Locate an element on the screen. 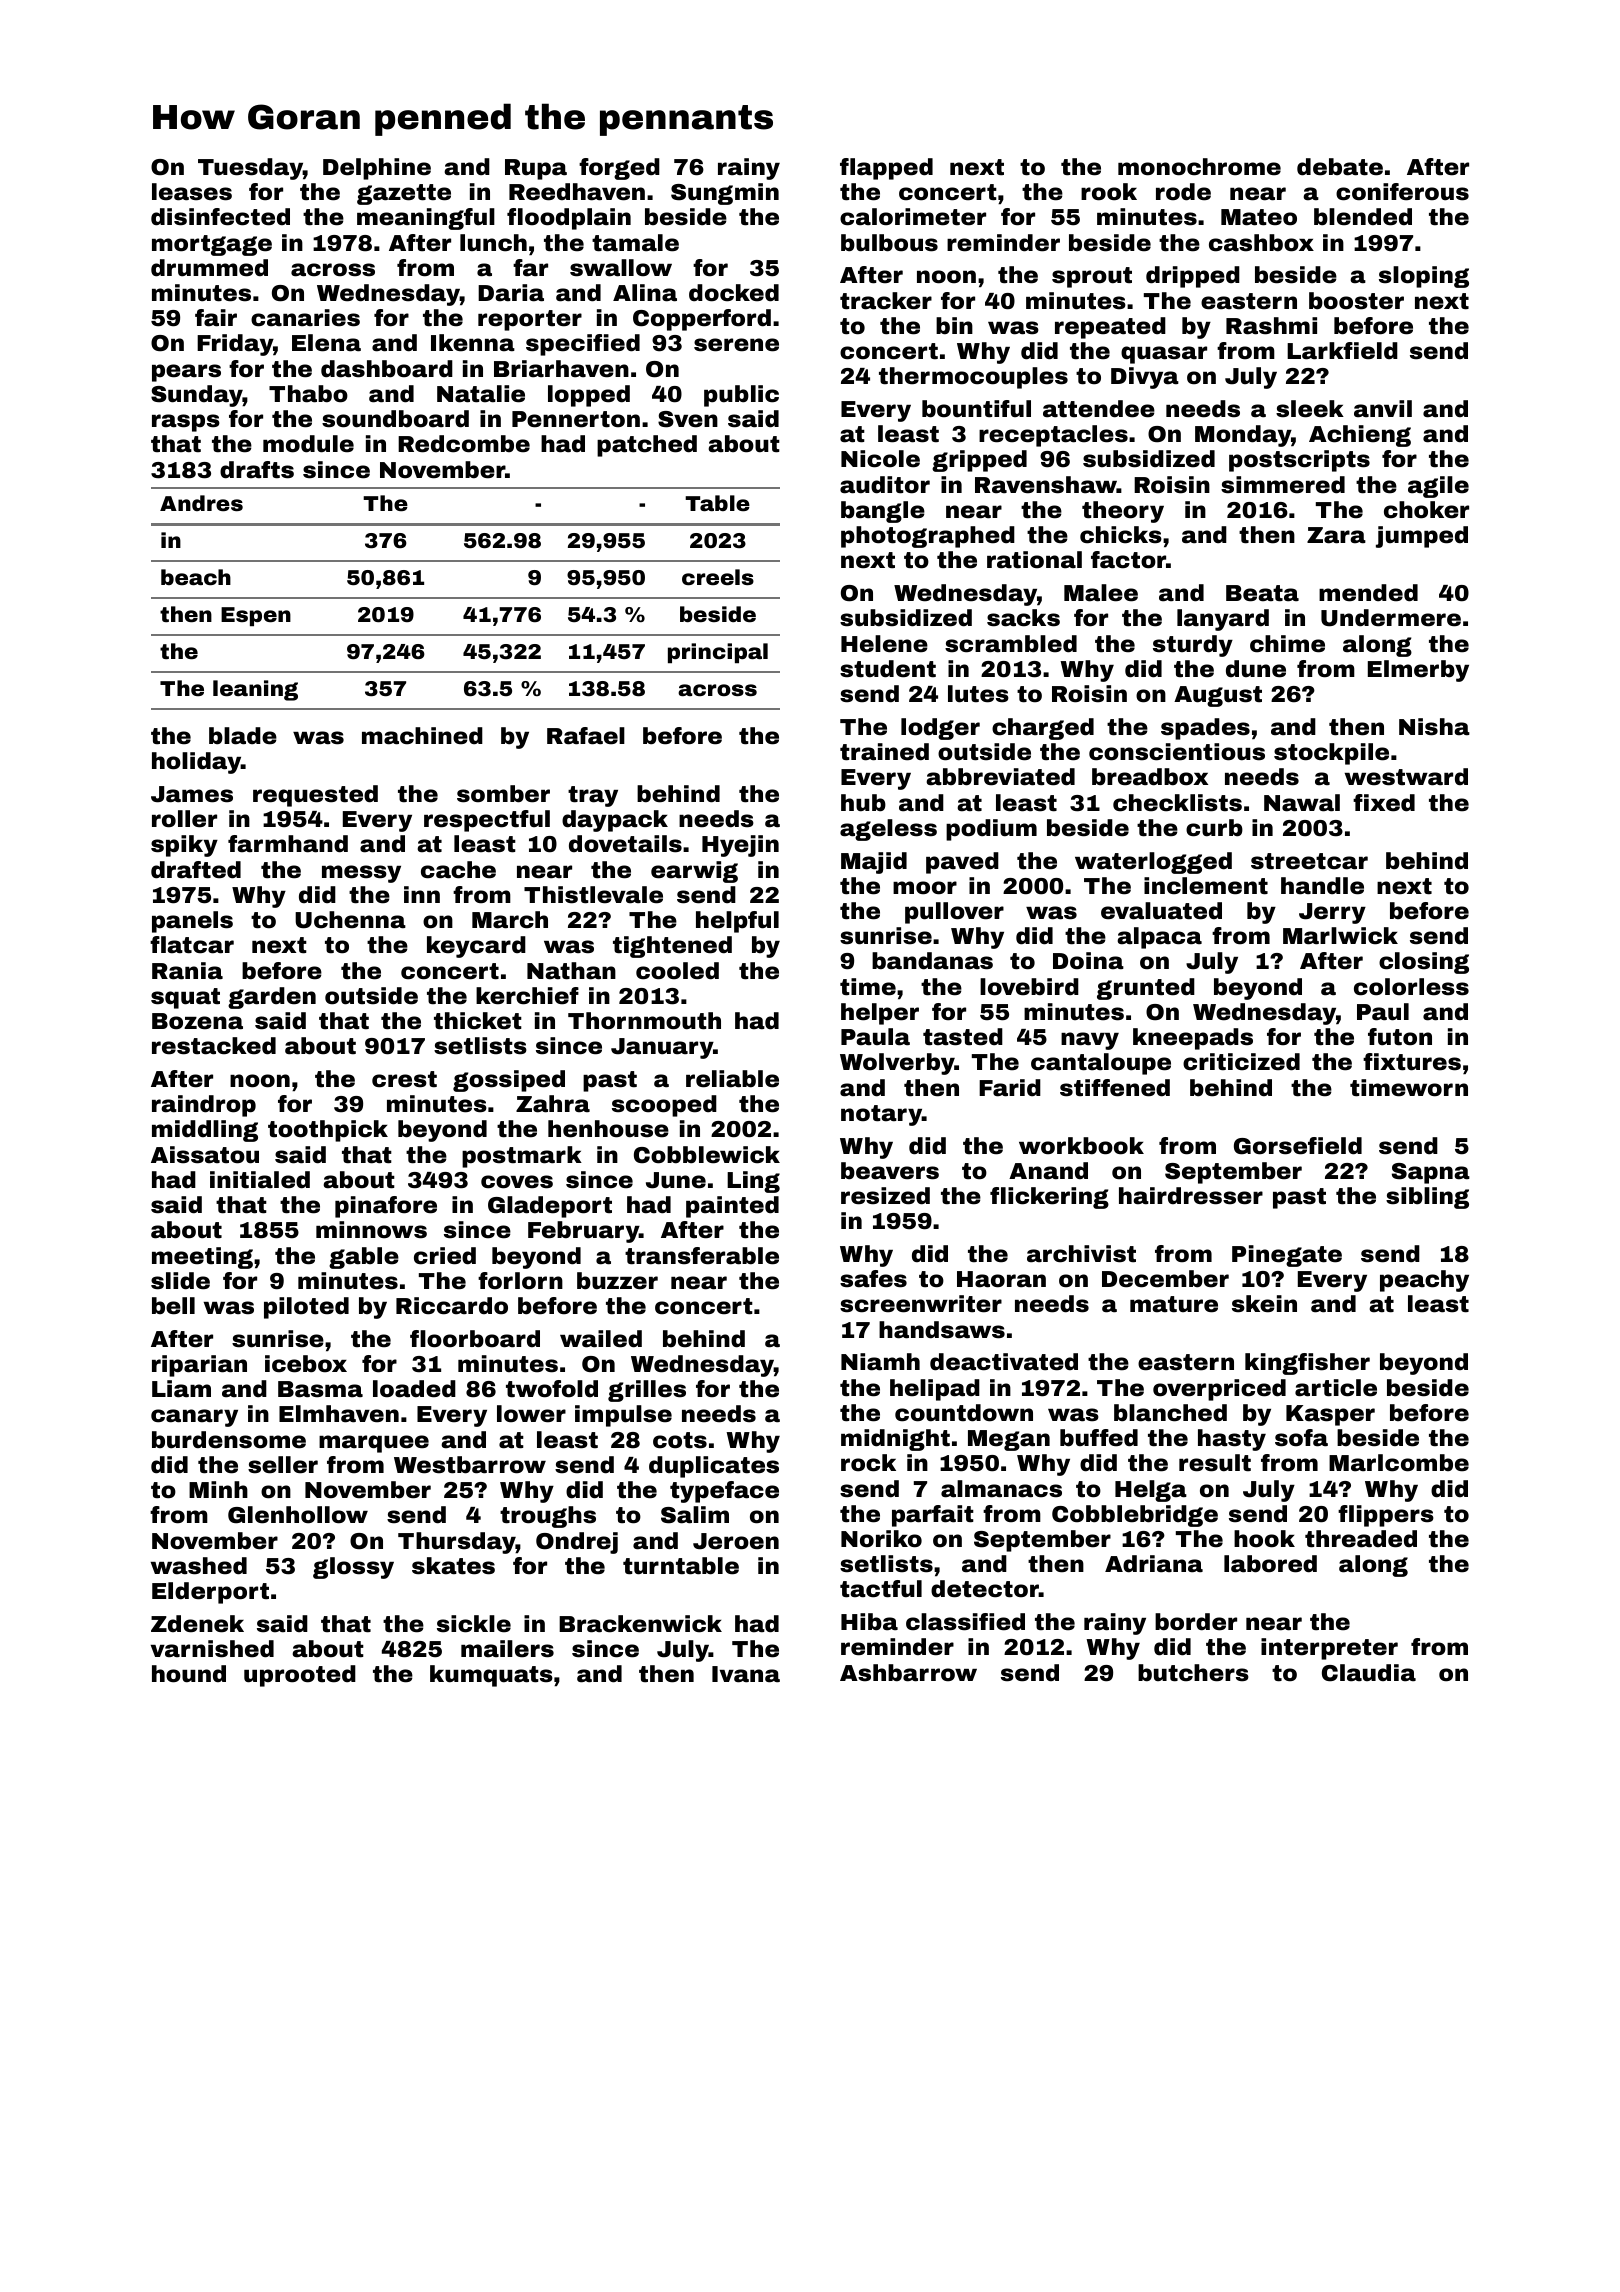  coniferous is located at coordinates (1402, 192).
